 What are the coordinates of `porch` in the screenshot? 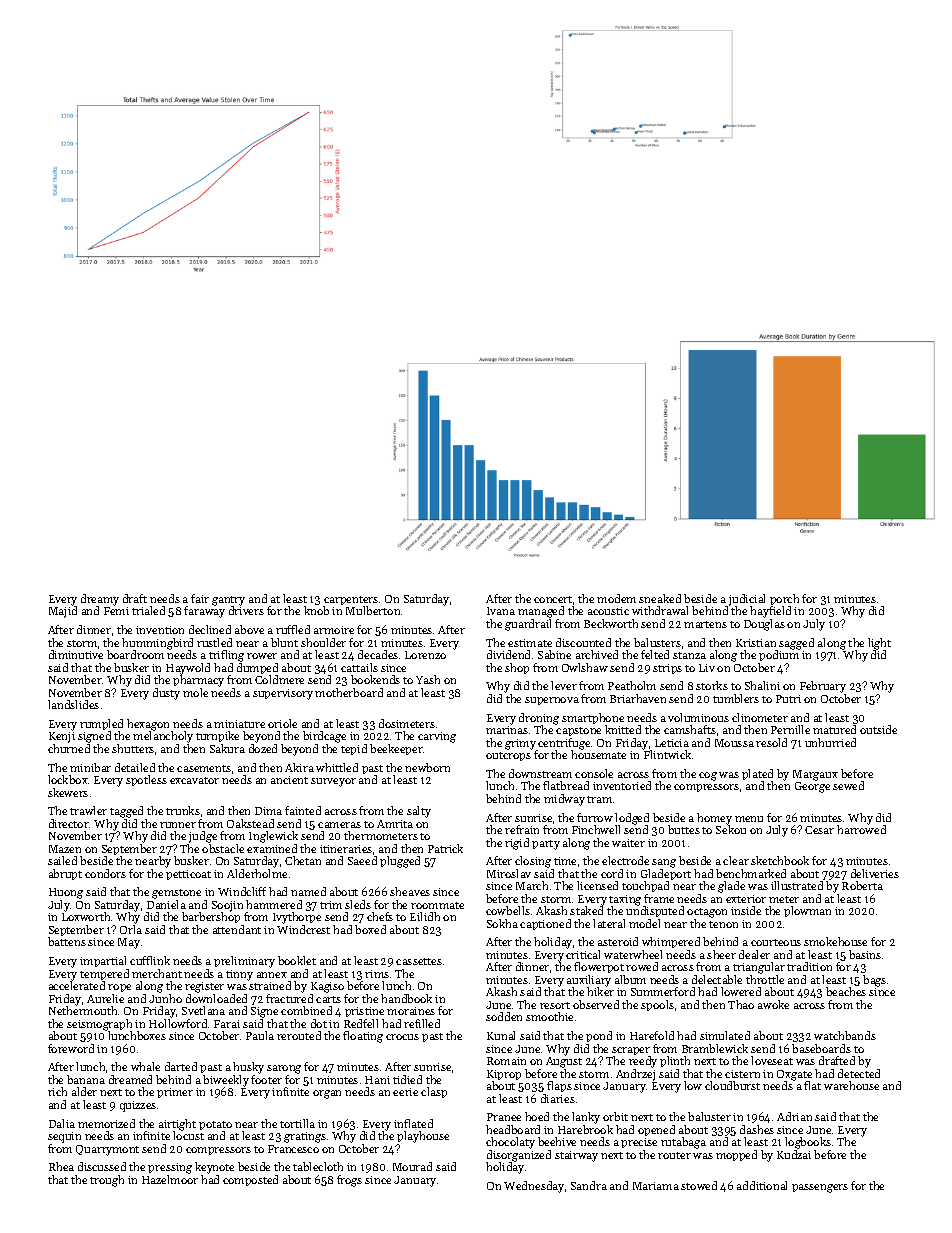 It's located at (784, 599).
